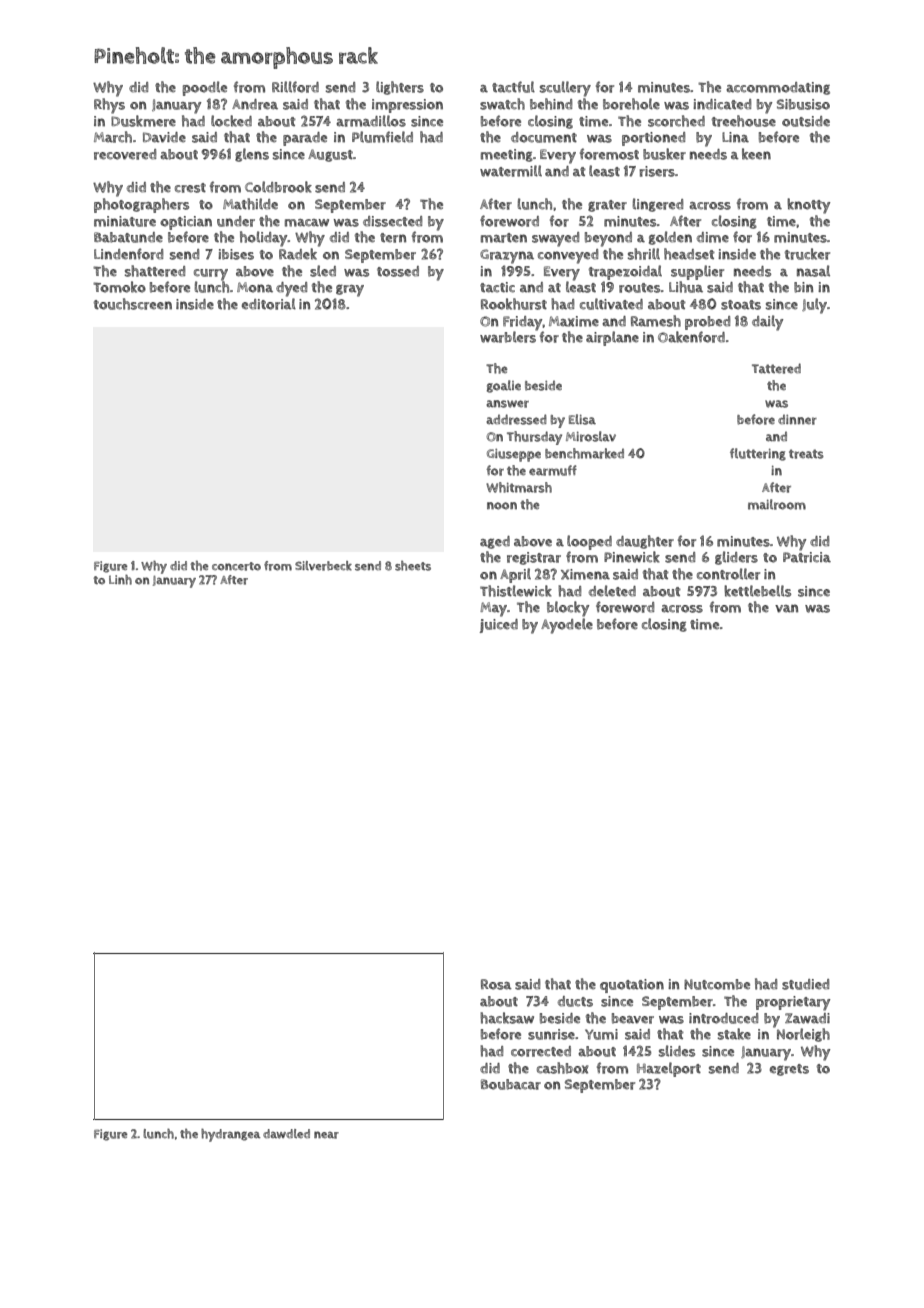  Describe the element at coordinates (502, 506) in the image. I see `noon` at that location.
